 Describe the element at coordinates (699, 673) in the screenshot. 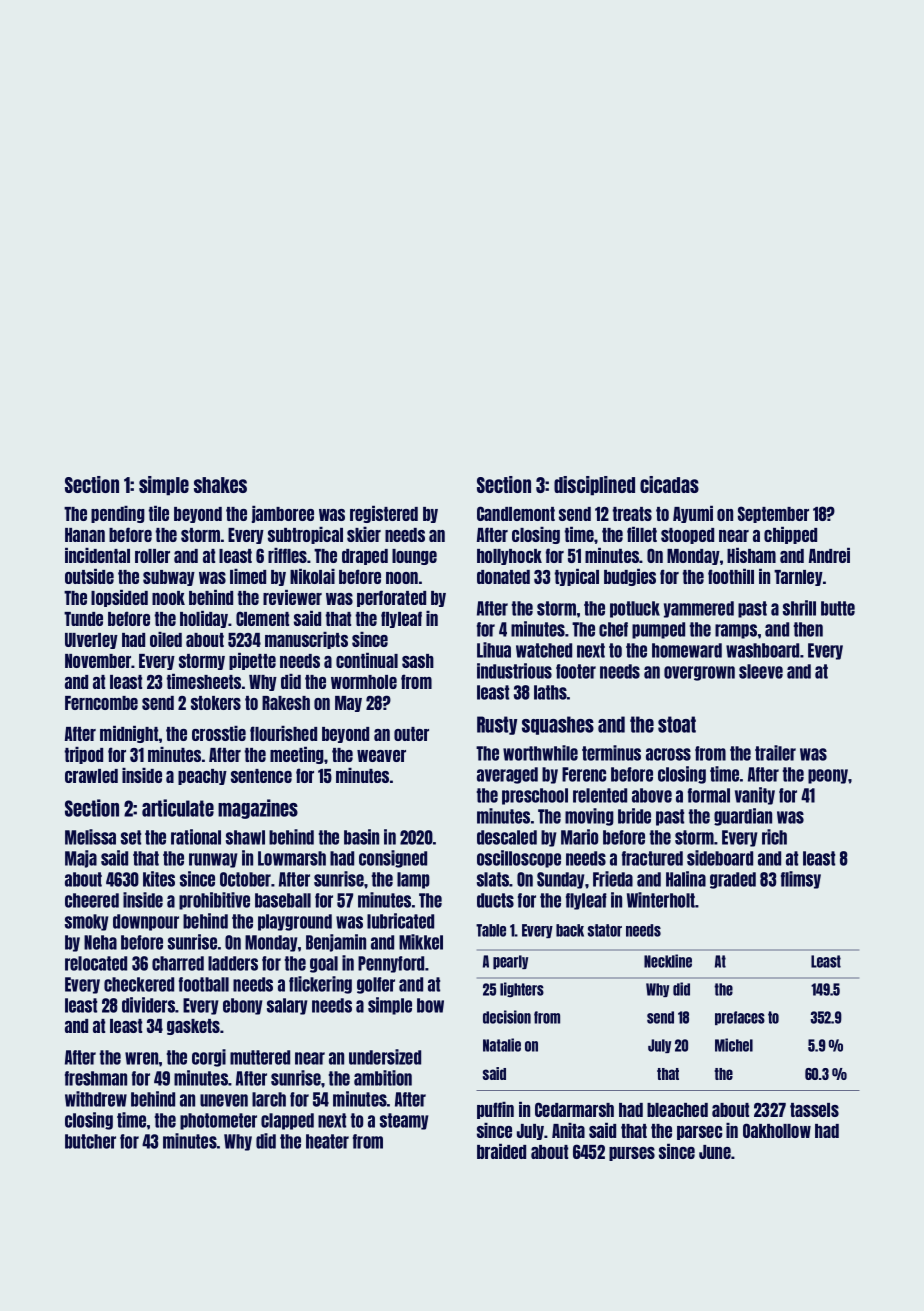

I see `overgrown` at that location.
